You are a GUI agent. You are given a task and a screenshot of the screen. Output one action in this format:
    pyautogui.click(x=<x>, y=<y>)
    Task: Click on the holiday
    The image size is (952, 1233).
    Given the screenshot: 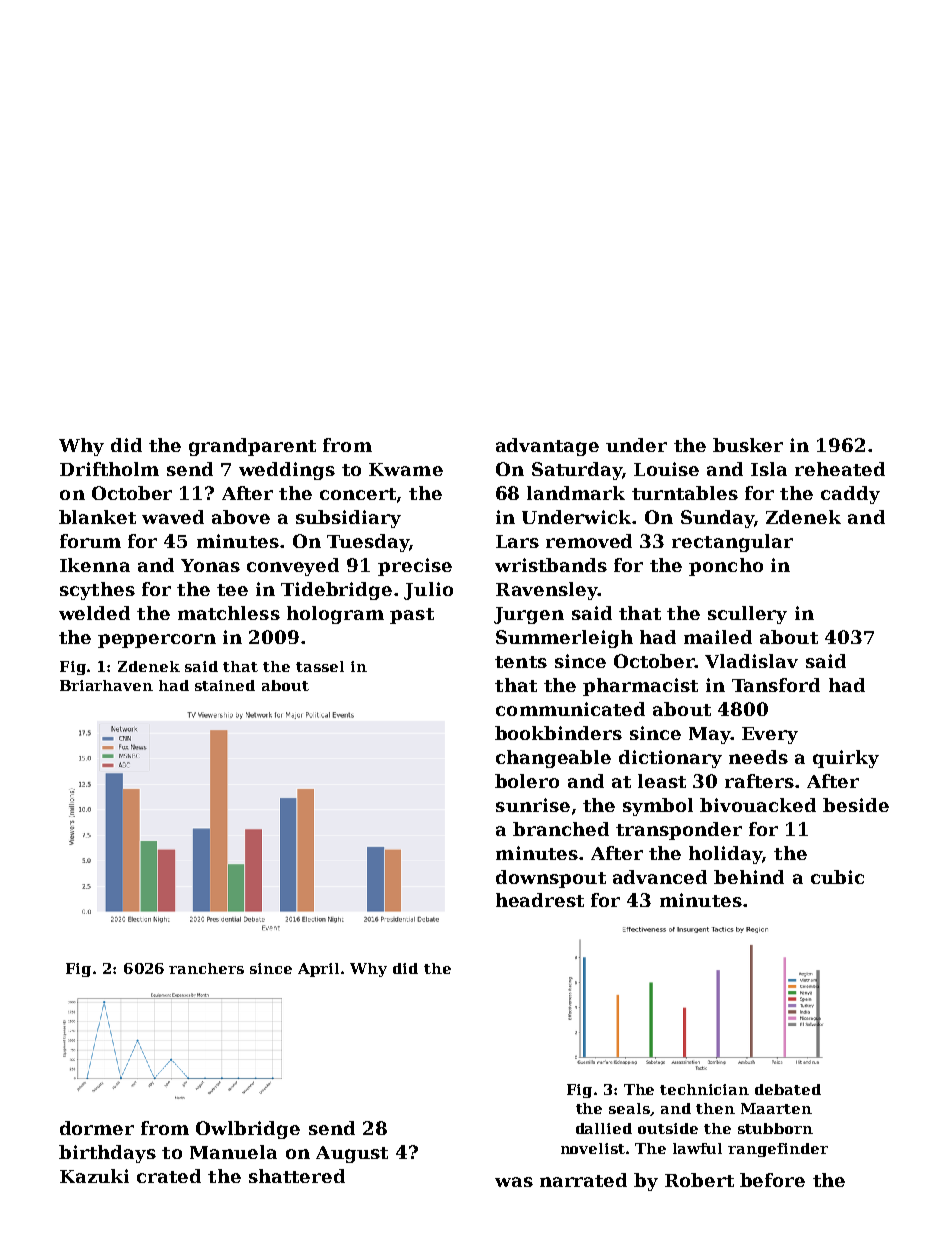 What is the action you would take?
    pyautogui.click(x=726, y=855)
